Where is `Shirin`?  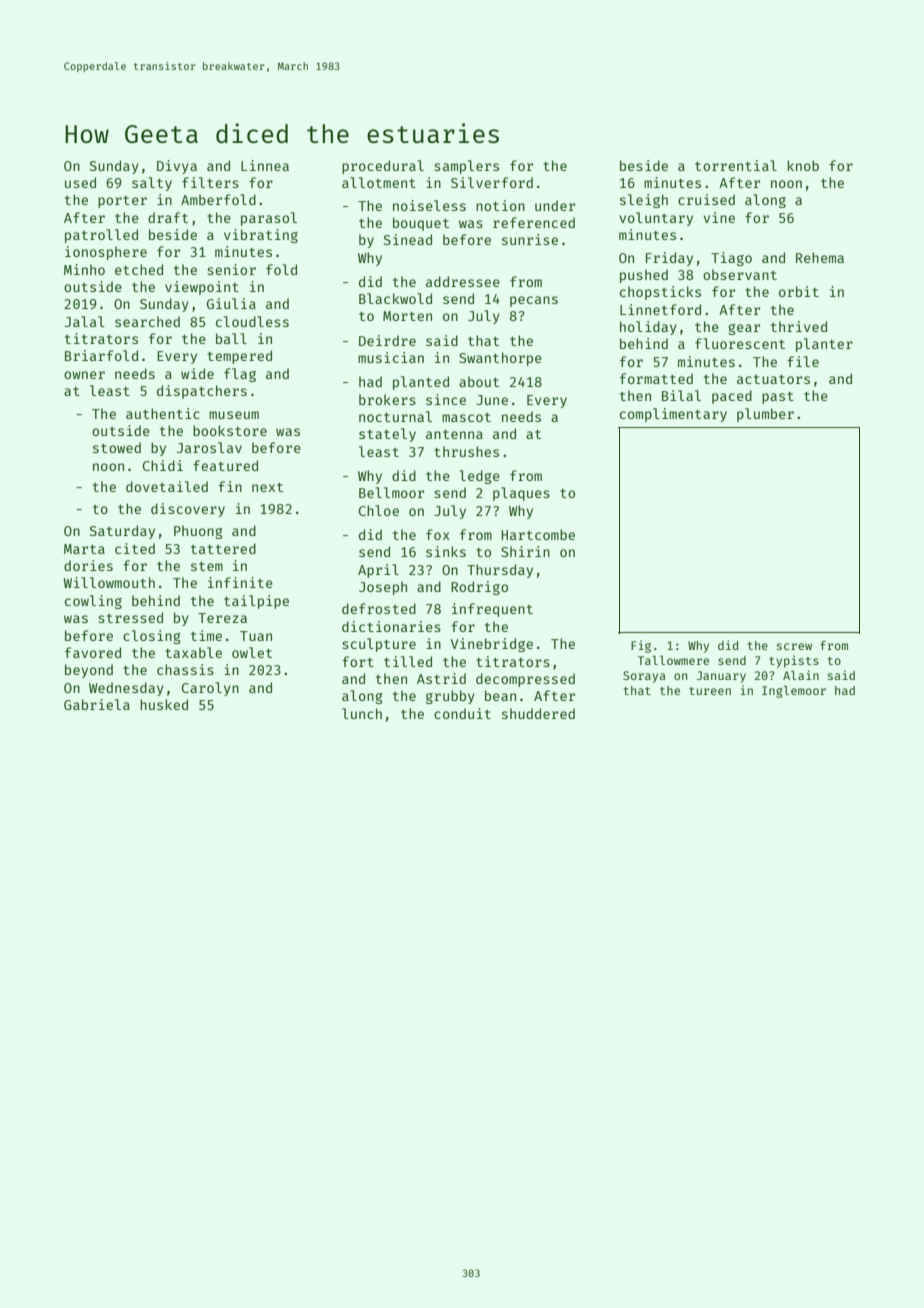 Shirin is located at coordinates (525, 551).
